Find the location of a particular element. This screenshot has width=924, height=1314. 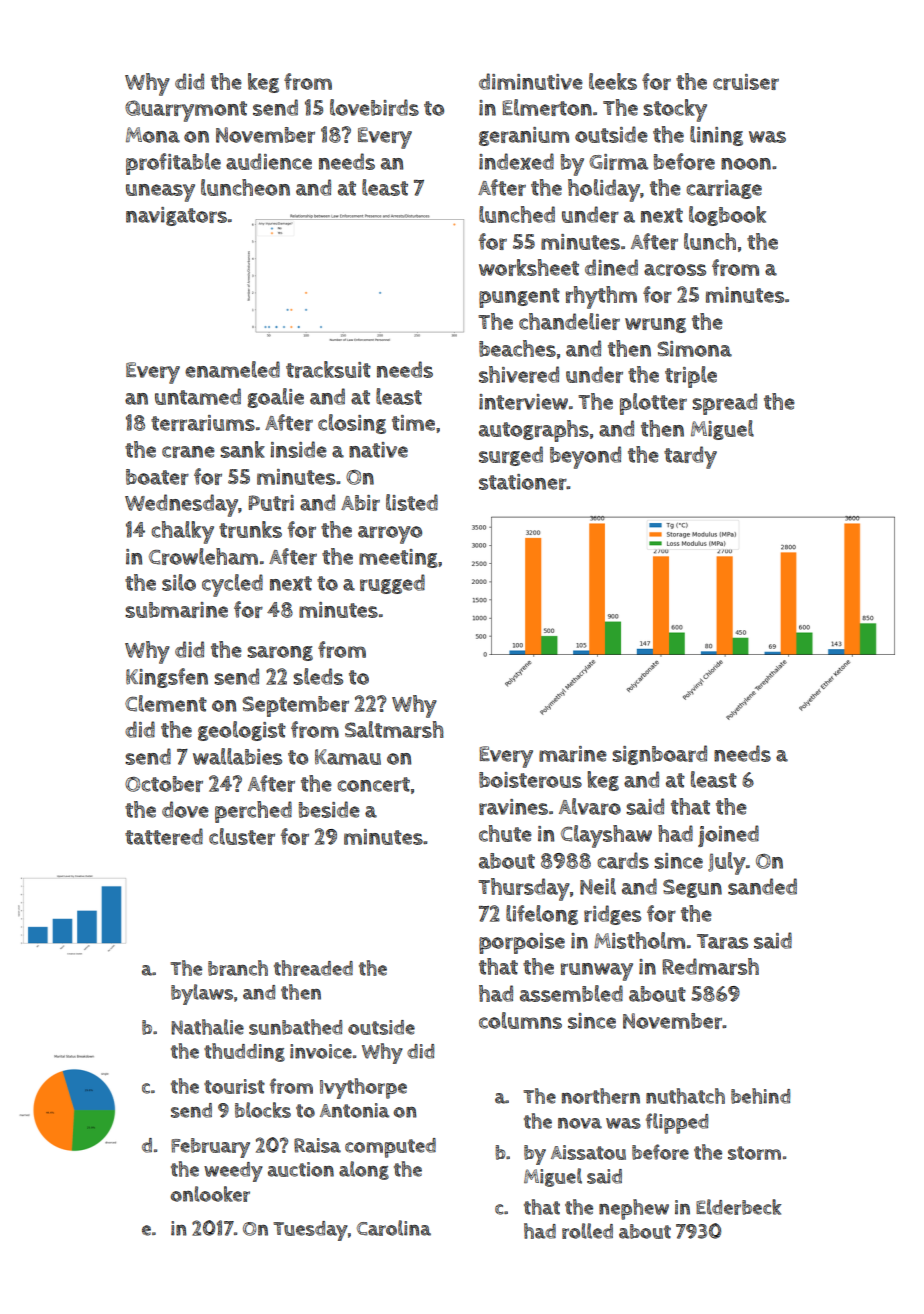

signboard is located at coordinates (659, 755).
